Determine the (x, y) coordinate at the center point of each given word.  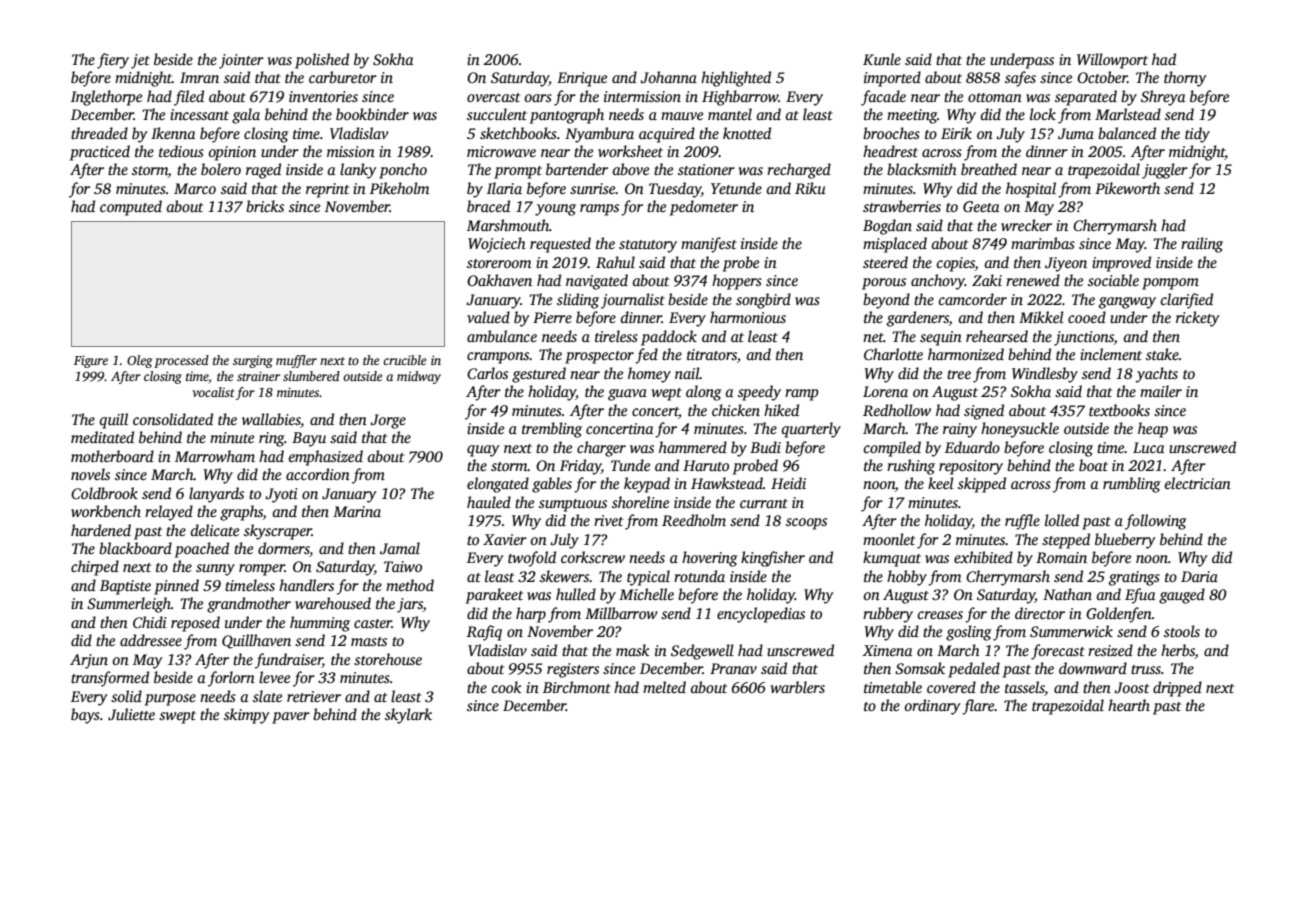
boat (1093, 465)
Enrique (582, 79)
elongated (498, 485)
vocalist (213, 392)
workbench (106, 511)
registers (573, 670)
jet (140, 61)
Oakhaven (499, 280)
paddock (669, 338)
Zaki (987, 280)
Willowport (1112, 61)
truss (1146, 669)
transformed (110, 679)
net (873, 337)
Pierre (552, 317)
